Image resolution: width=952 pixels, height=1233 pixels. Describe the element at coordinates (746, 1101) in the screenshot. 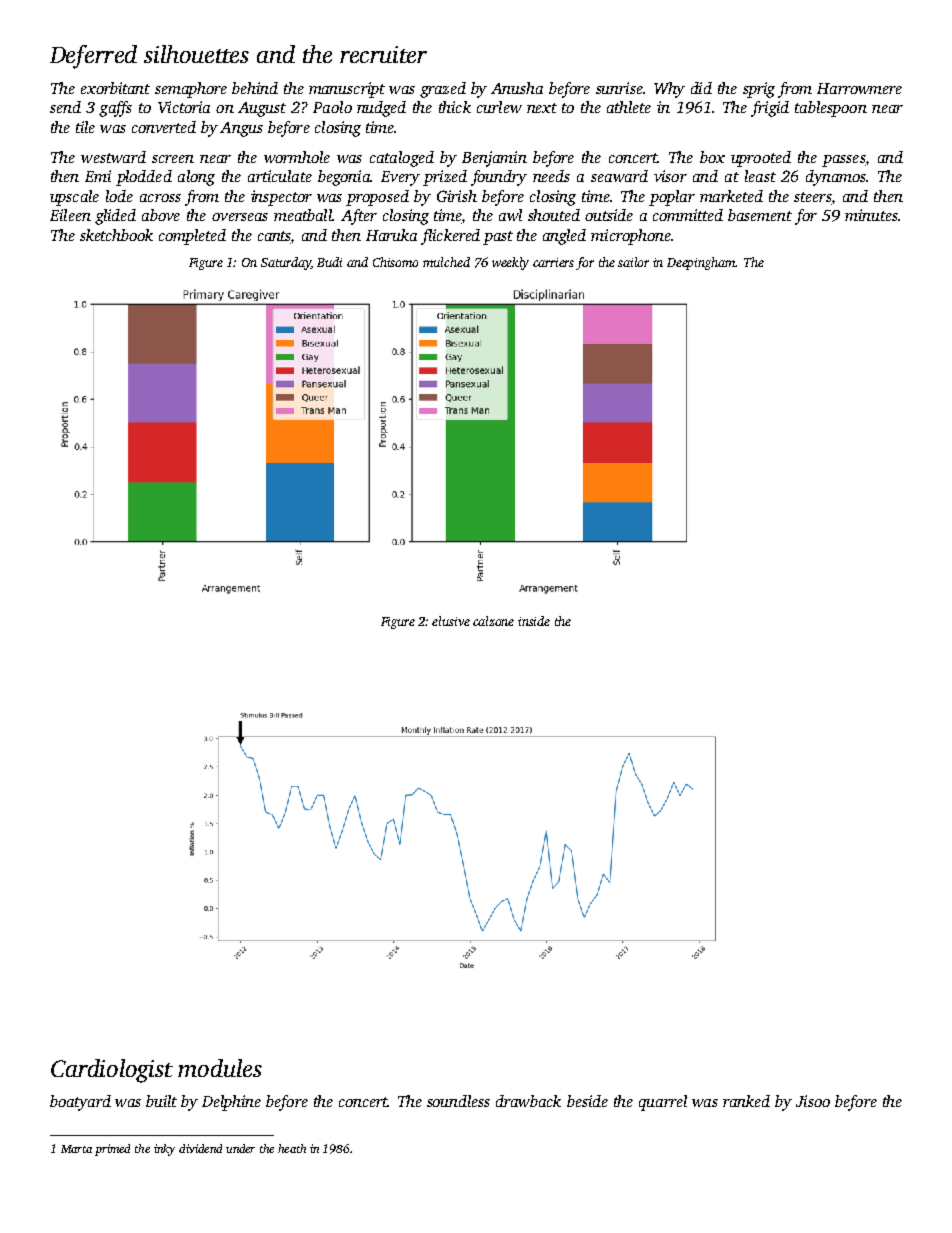

I see `ranked` at that location.
